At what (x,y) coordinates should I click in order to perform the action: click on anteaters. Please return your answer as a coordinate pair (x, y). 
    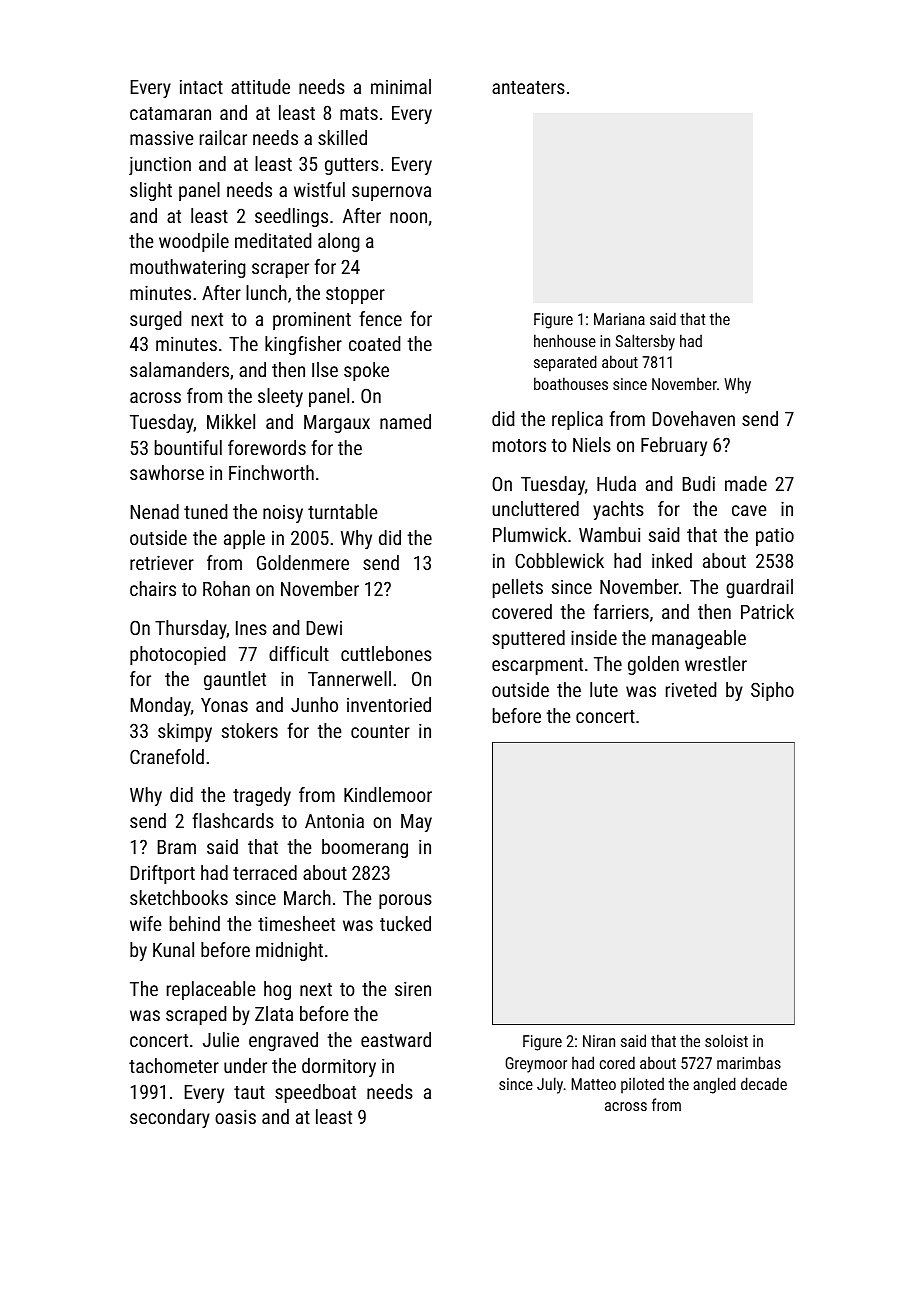
    Looking at the image, I should click on (528, 87).
